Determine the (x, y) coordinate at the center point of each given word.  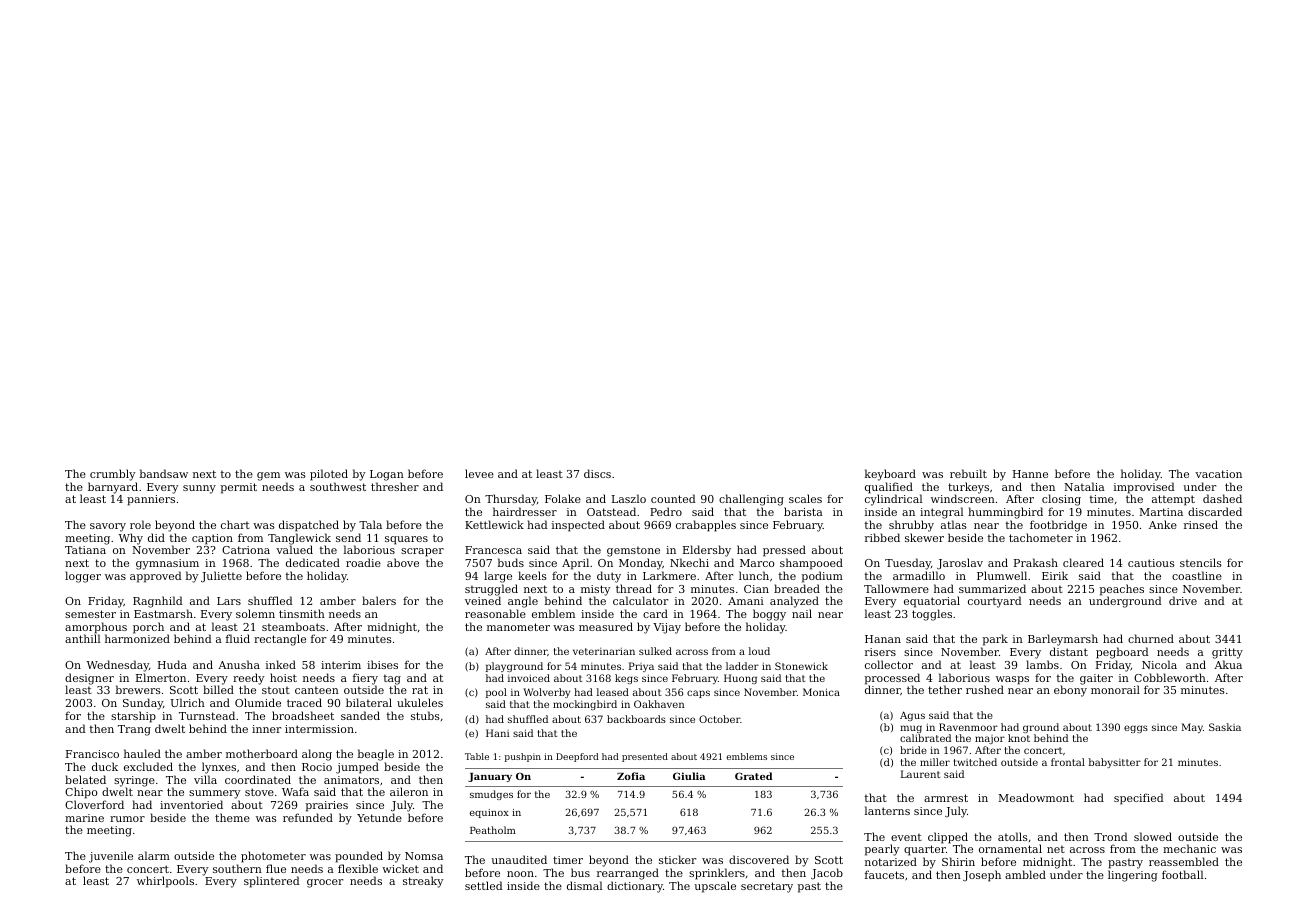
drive (1183, 600)
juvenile (111, 857)
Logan (387, 475)
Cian (756, 589)
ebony (1070, 691)
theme (232, 817)
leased (613, 692)
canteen (317, 690)
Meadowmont (1036, 797)
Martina (1161, 512)
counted (673, 498)
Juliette (221, 577)
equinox (489, 813)
